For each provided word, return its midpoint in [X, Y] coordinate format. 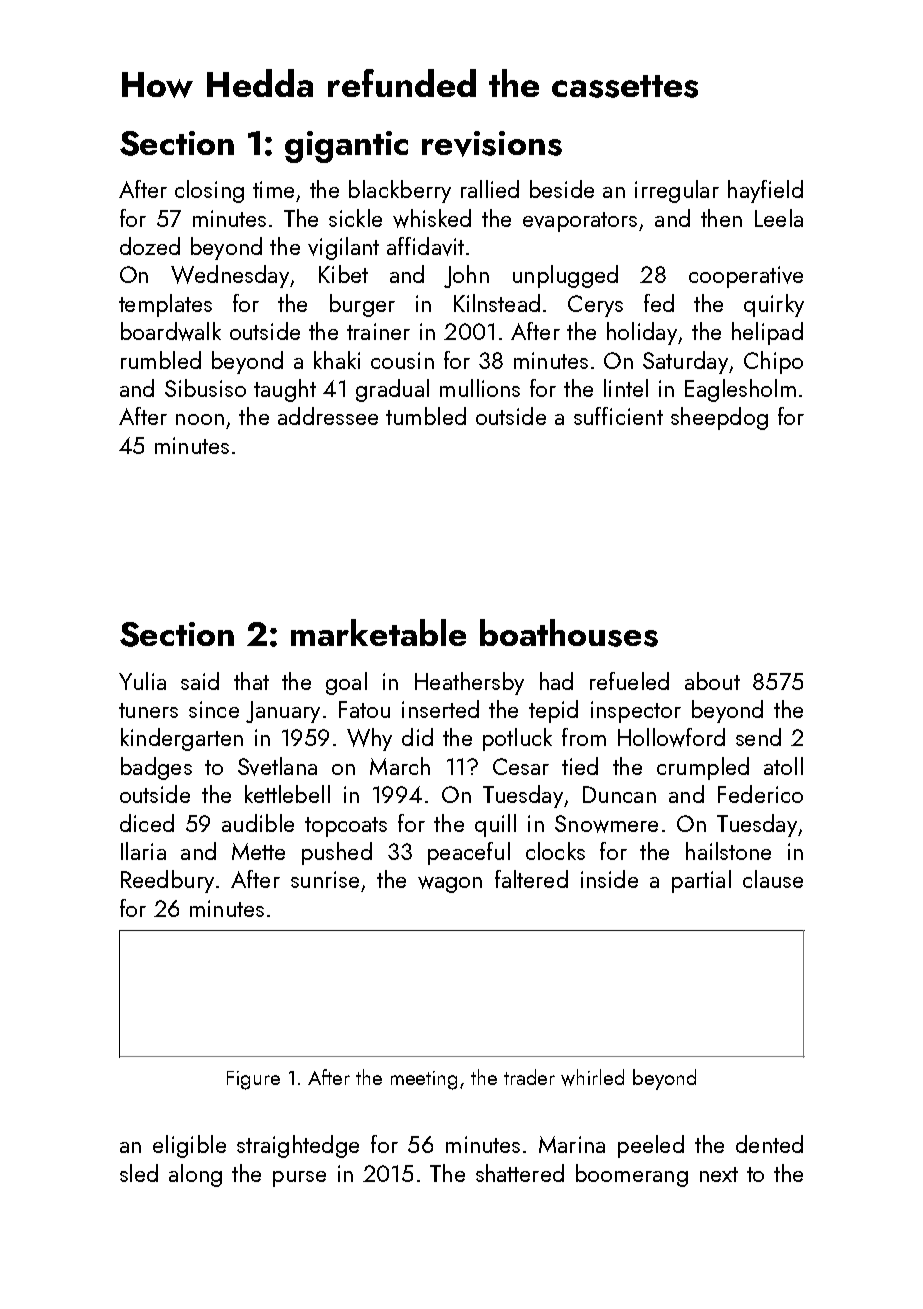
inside [609, 879]
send [758, 737]
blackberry [400, 191]
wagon [450, 884]
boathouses [569, 633]
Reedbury [167, 881]
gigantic [346, 147]
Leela [779, 218]
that [251, 681]
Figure [253, 1080]
